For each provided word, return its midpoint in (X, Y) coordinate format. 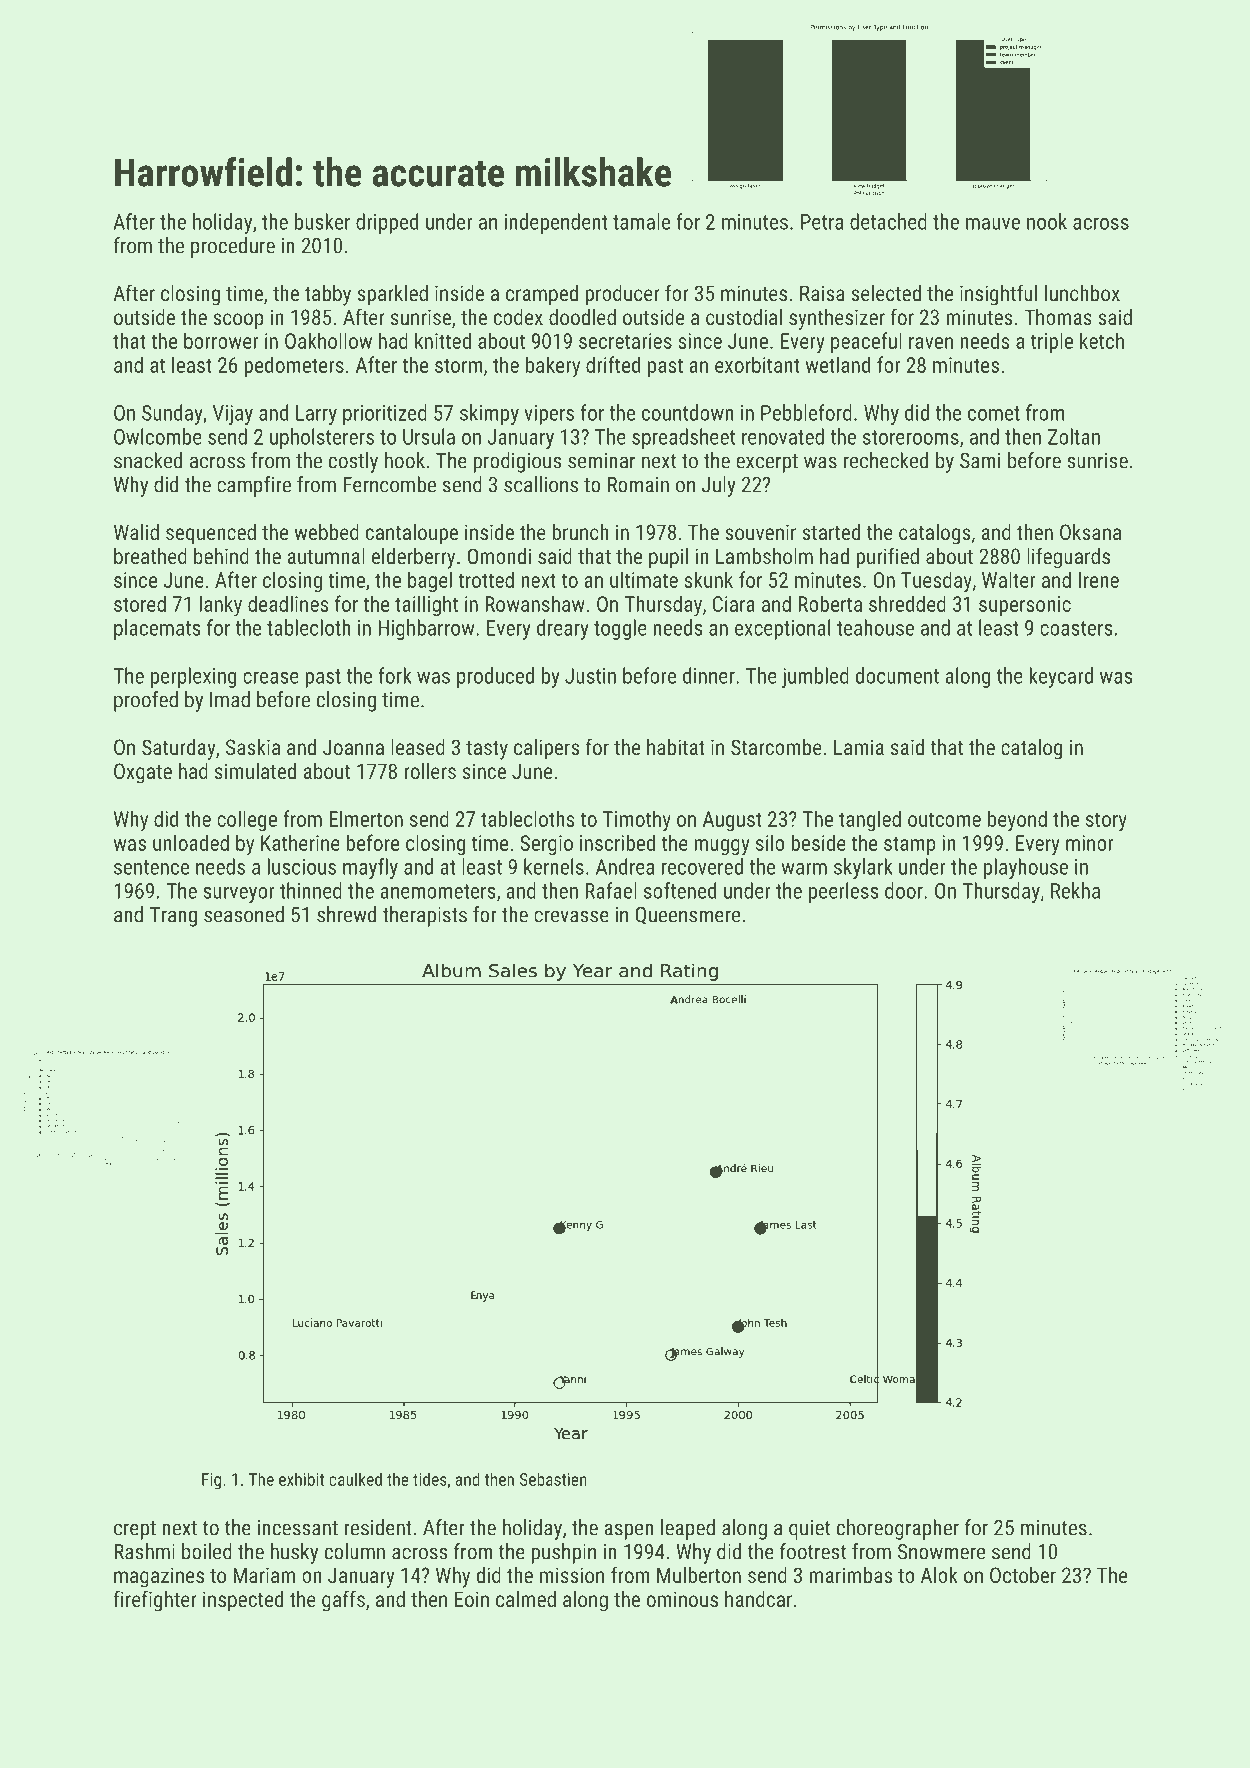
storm (459, 365)
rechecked (886, 460)
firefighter (155, 1601)
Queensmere (687, 916)
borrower (221, 340)
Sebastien (553, 1479)
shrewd (346, 914)
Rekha (1075, 890)
